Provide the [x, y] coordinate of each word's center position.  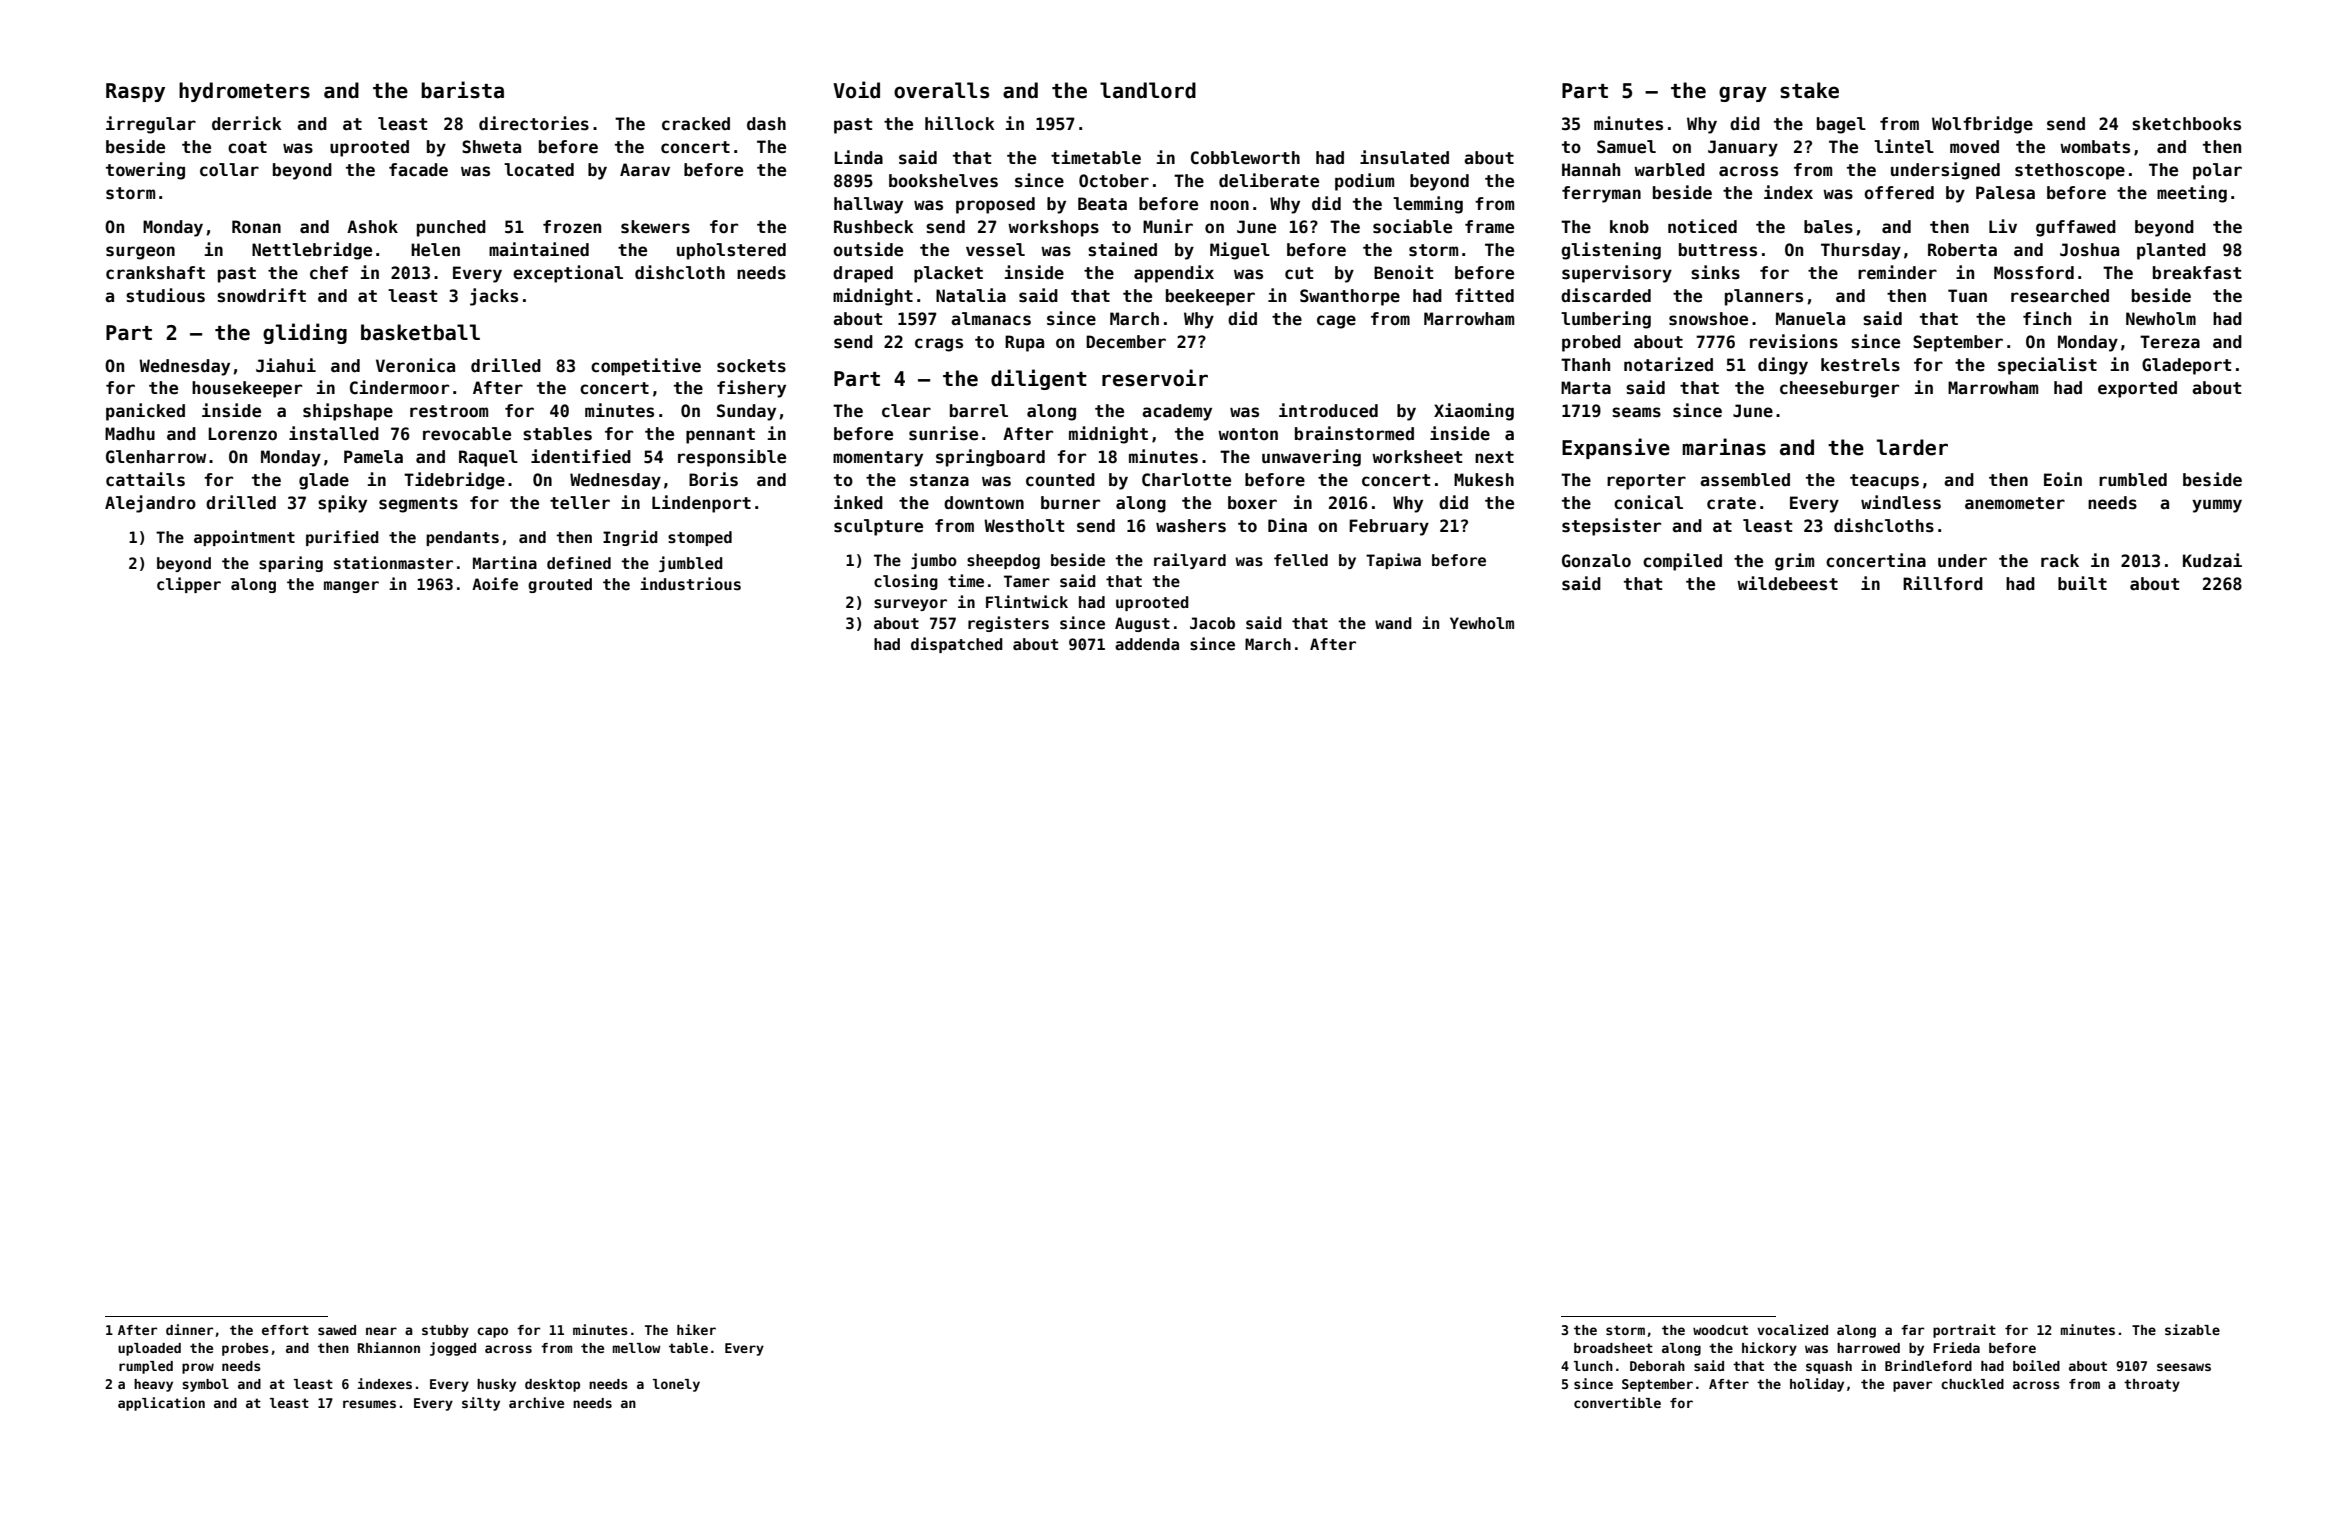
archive [536, 1402]
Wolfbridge [1982, 125]
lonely [676, 1385]
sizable [2192, 1329]
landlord [1148, 90]
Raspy [135, 92]
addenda [1147, 644]
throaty [2152, 1385]
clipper [189, 585]
